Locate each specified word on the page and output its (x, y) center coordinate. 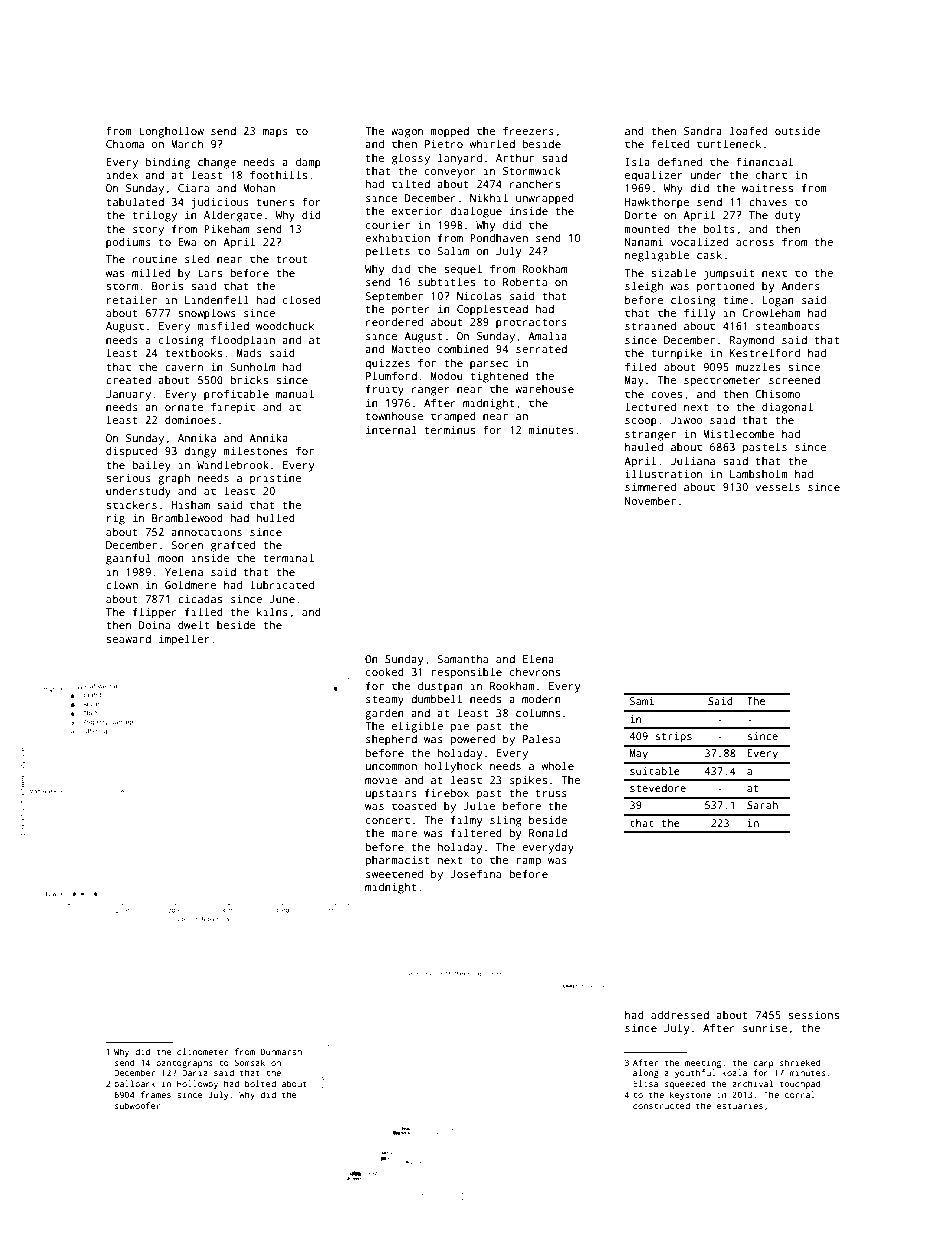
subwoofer (138, 1105)
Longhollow (171, 132)
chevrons (535, 671)
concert (388, 820)
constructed (661, 1105)
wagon (407, 133)
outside (797, 130)
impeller (184, 640)
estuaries (740, 1105)
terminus (450, 430)
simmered (650, 486)
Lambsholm (759, 473)
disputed (131, 452)
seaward (128, 639)
